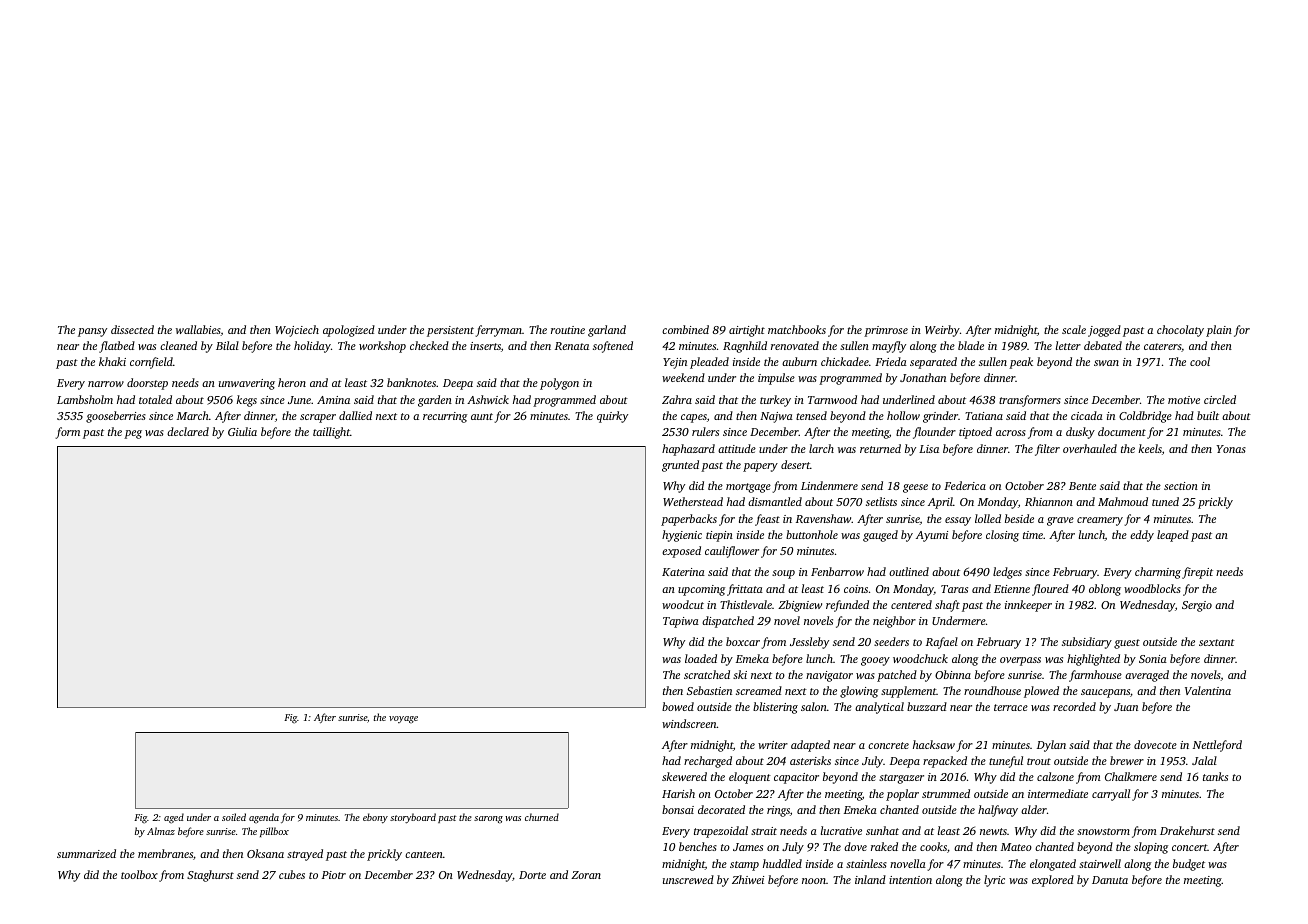 This image has height=924, width=1308. Describe the element at coordinates (698, 846) in the image. I see `benches` at that location.
